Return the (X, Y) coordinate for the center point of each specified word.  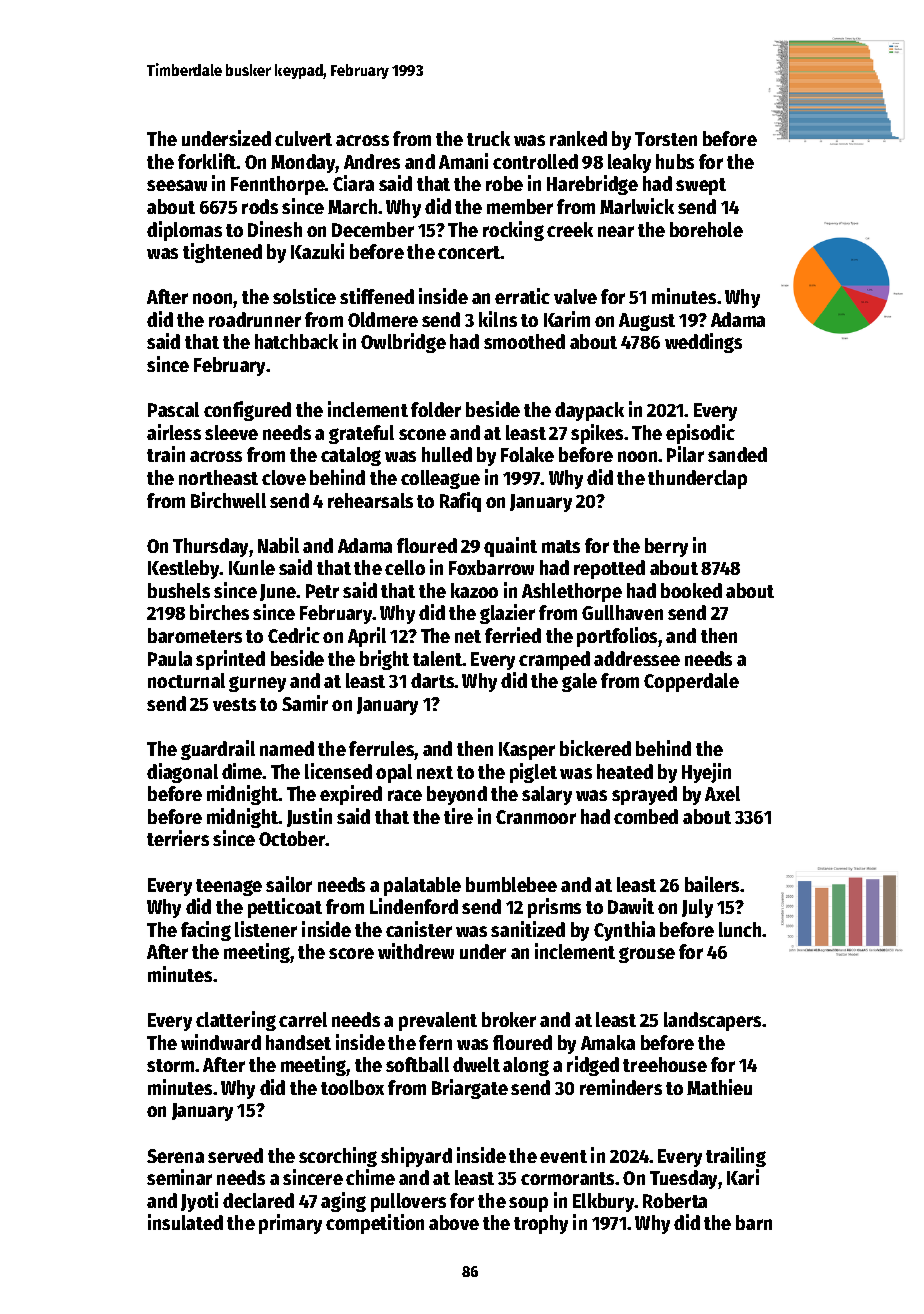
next (435, 772)
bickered (595, 748)
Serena (175, 1156)
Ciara (353, 183)
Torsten (666, 139)
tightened (222, 253)
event (563, 1156)
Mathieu (719, 1087)
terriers (178, 838)
